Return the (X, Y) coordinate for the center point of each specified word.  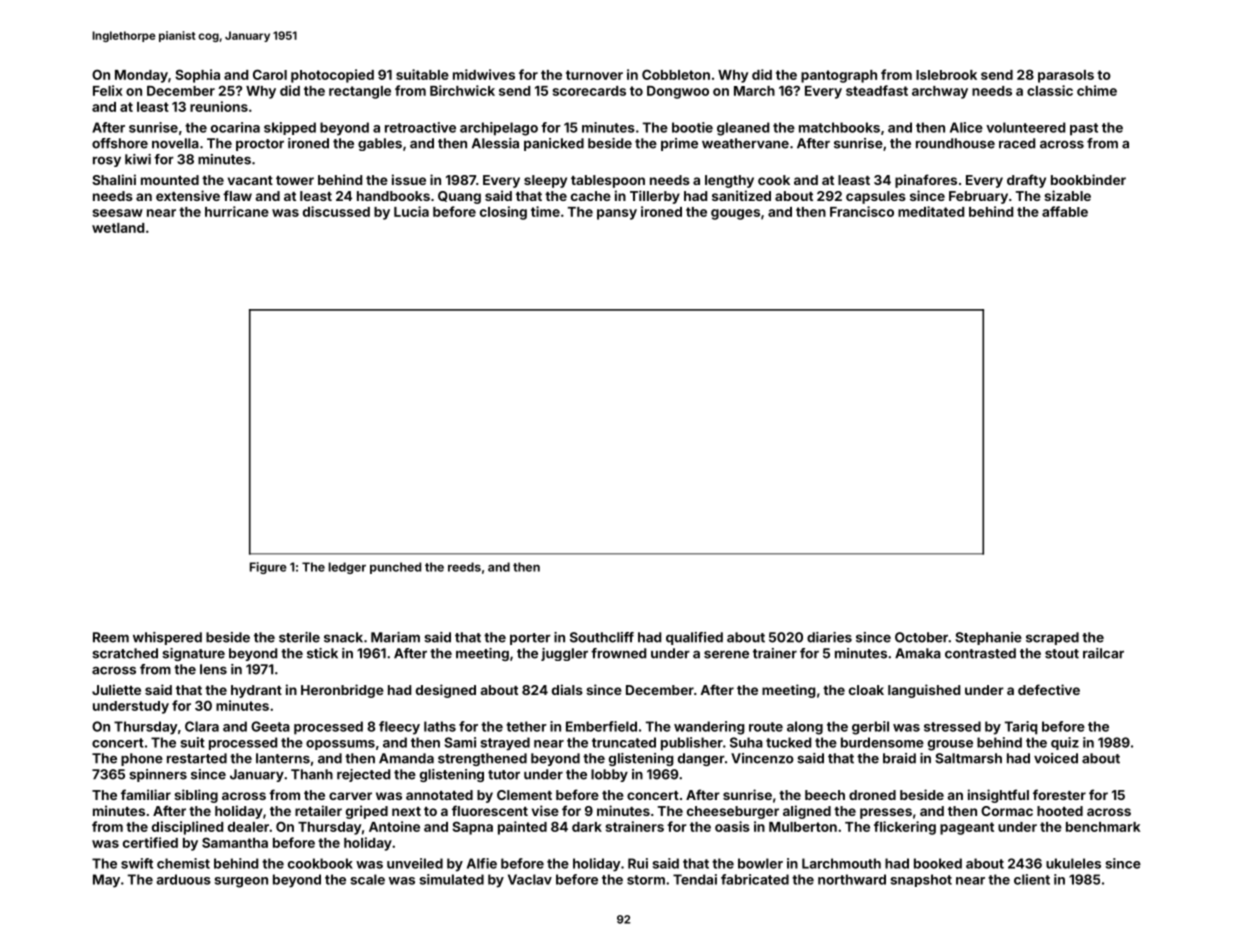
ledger (347, 568)
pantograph (839, 76)
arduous (183, 879)
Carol (270, 74)
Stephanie (988, 638)
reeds (464, 567)
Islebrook (946, 75)
